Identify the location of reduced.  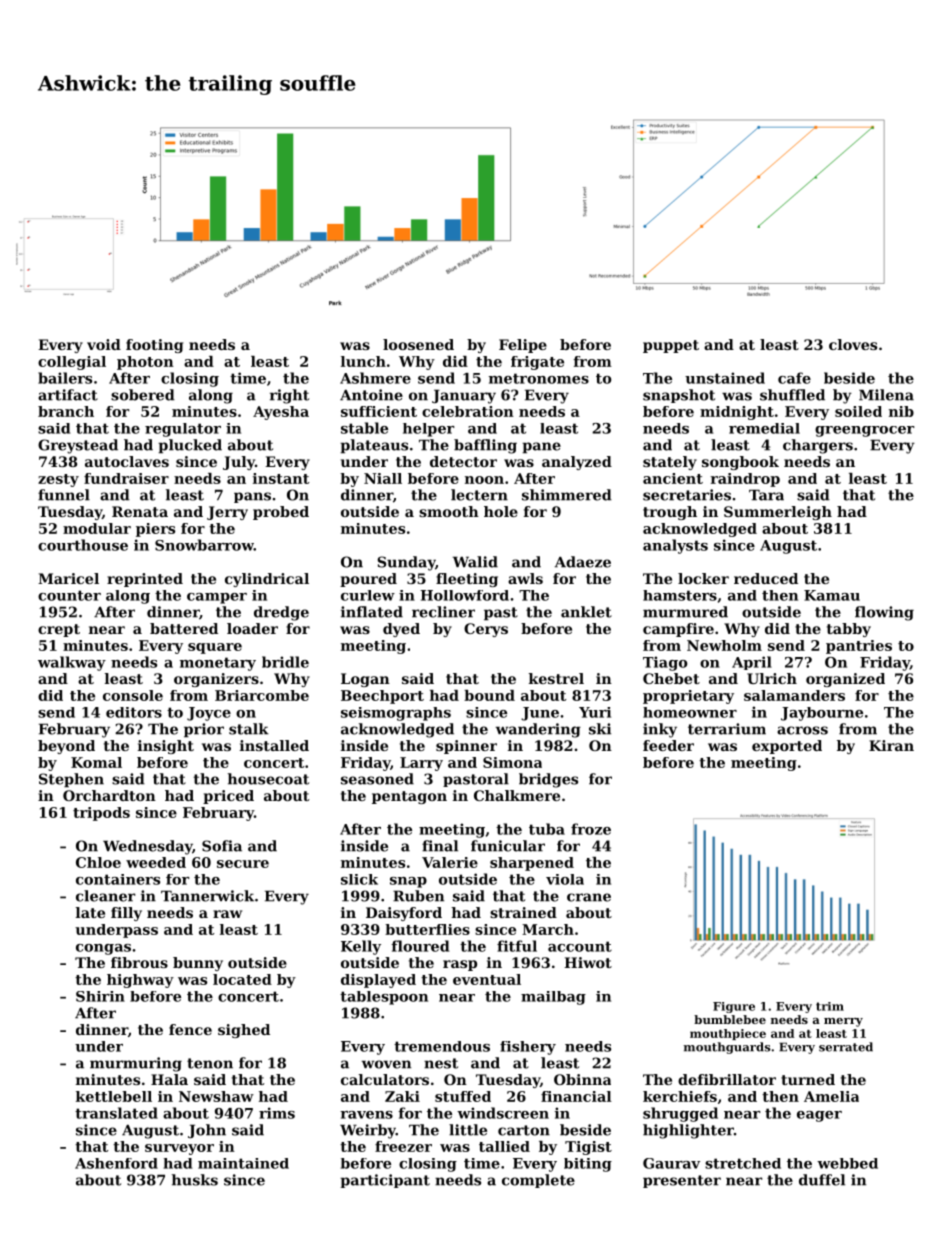
(766, 578).
